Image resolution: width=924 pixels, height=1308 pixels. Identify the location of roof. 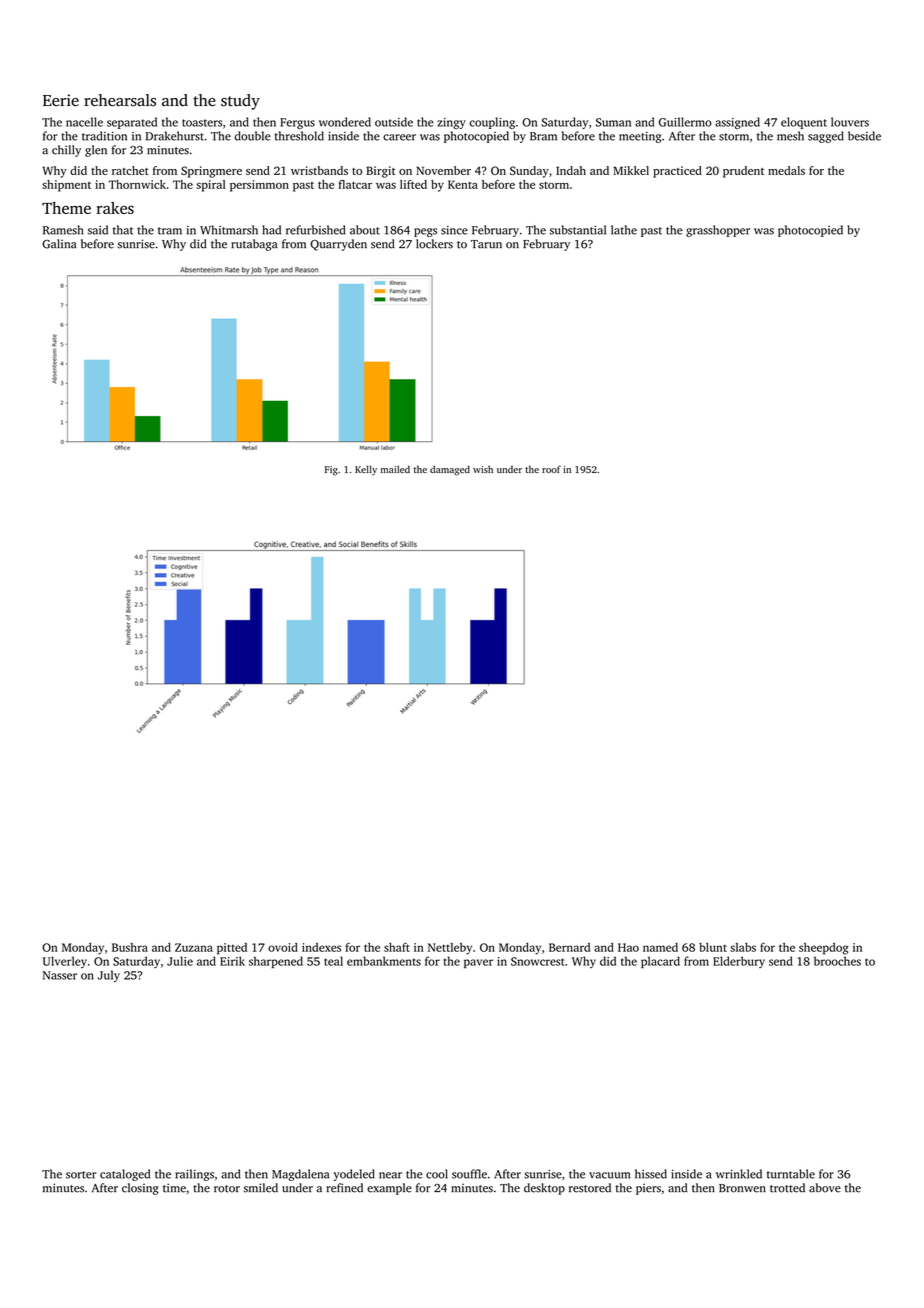
(551, 469).
